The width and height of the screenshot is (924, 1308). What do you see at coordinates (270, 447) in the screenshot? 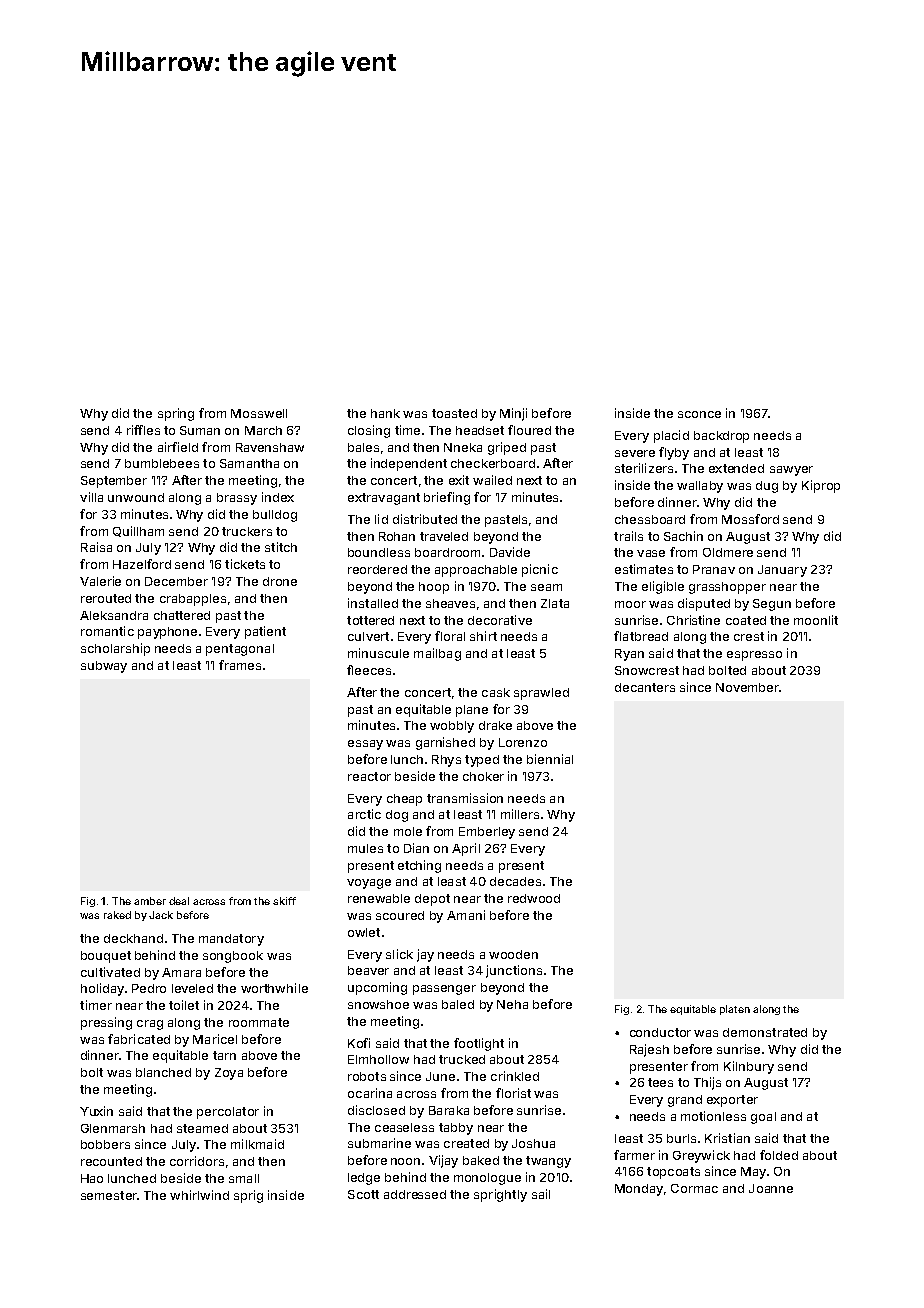
I see `Ravenshaw` at bounding box center [270, 447].
